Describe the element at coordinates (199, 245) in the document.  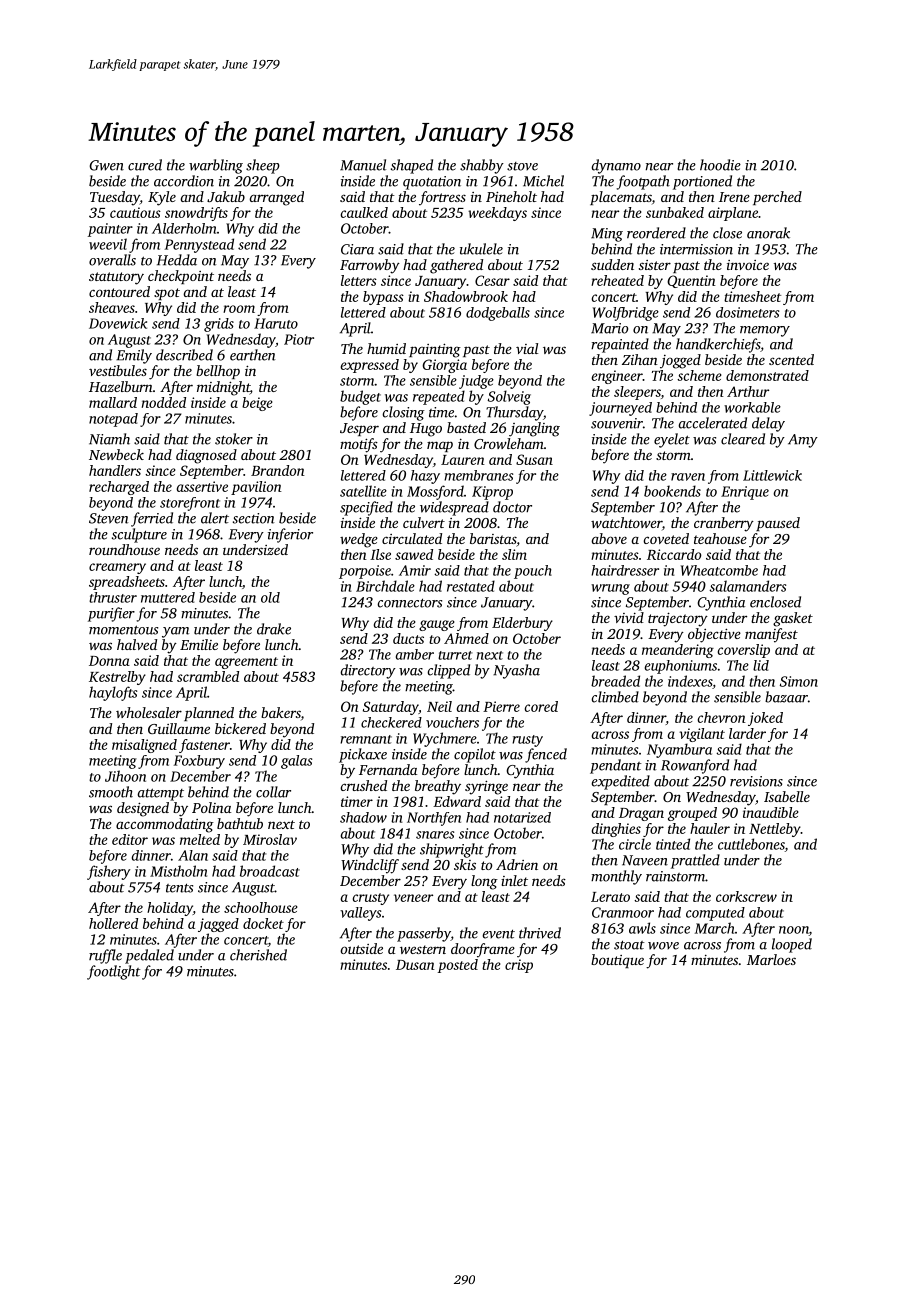
I see `Pennystead` at that location.
